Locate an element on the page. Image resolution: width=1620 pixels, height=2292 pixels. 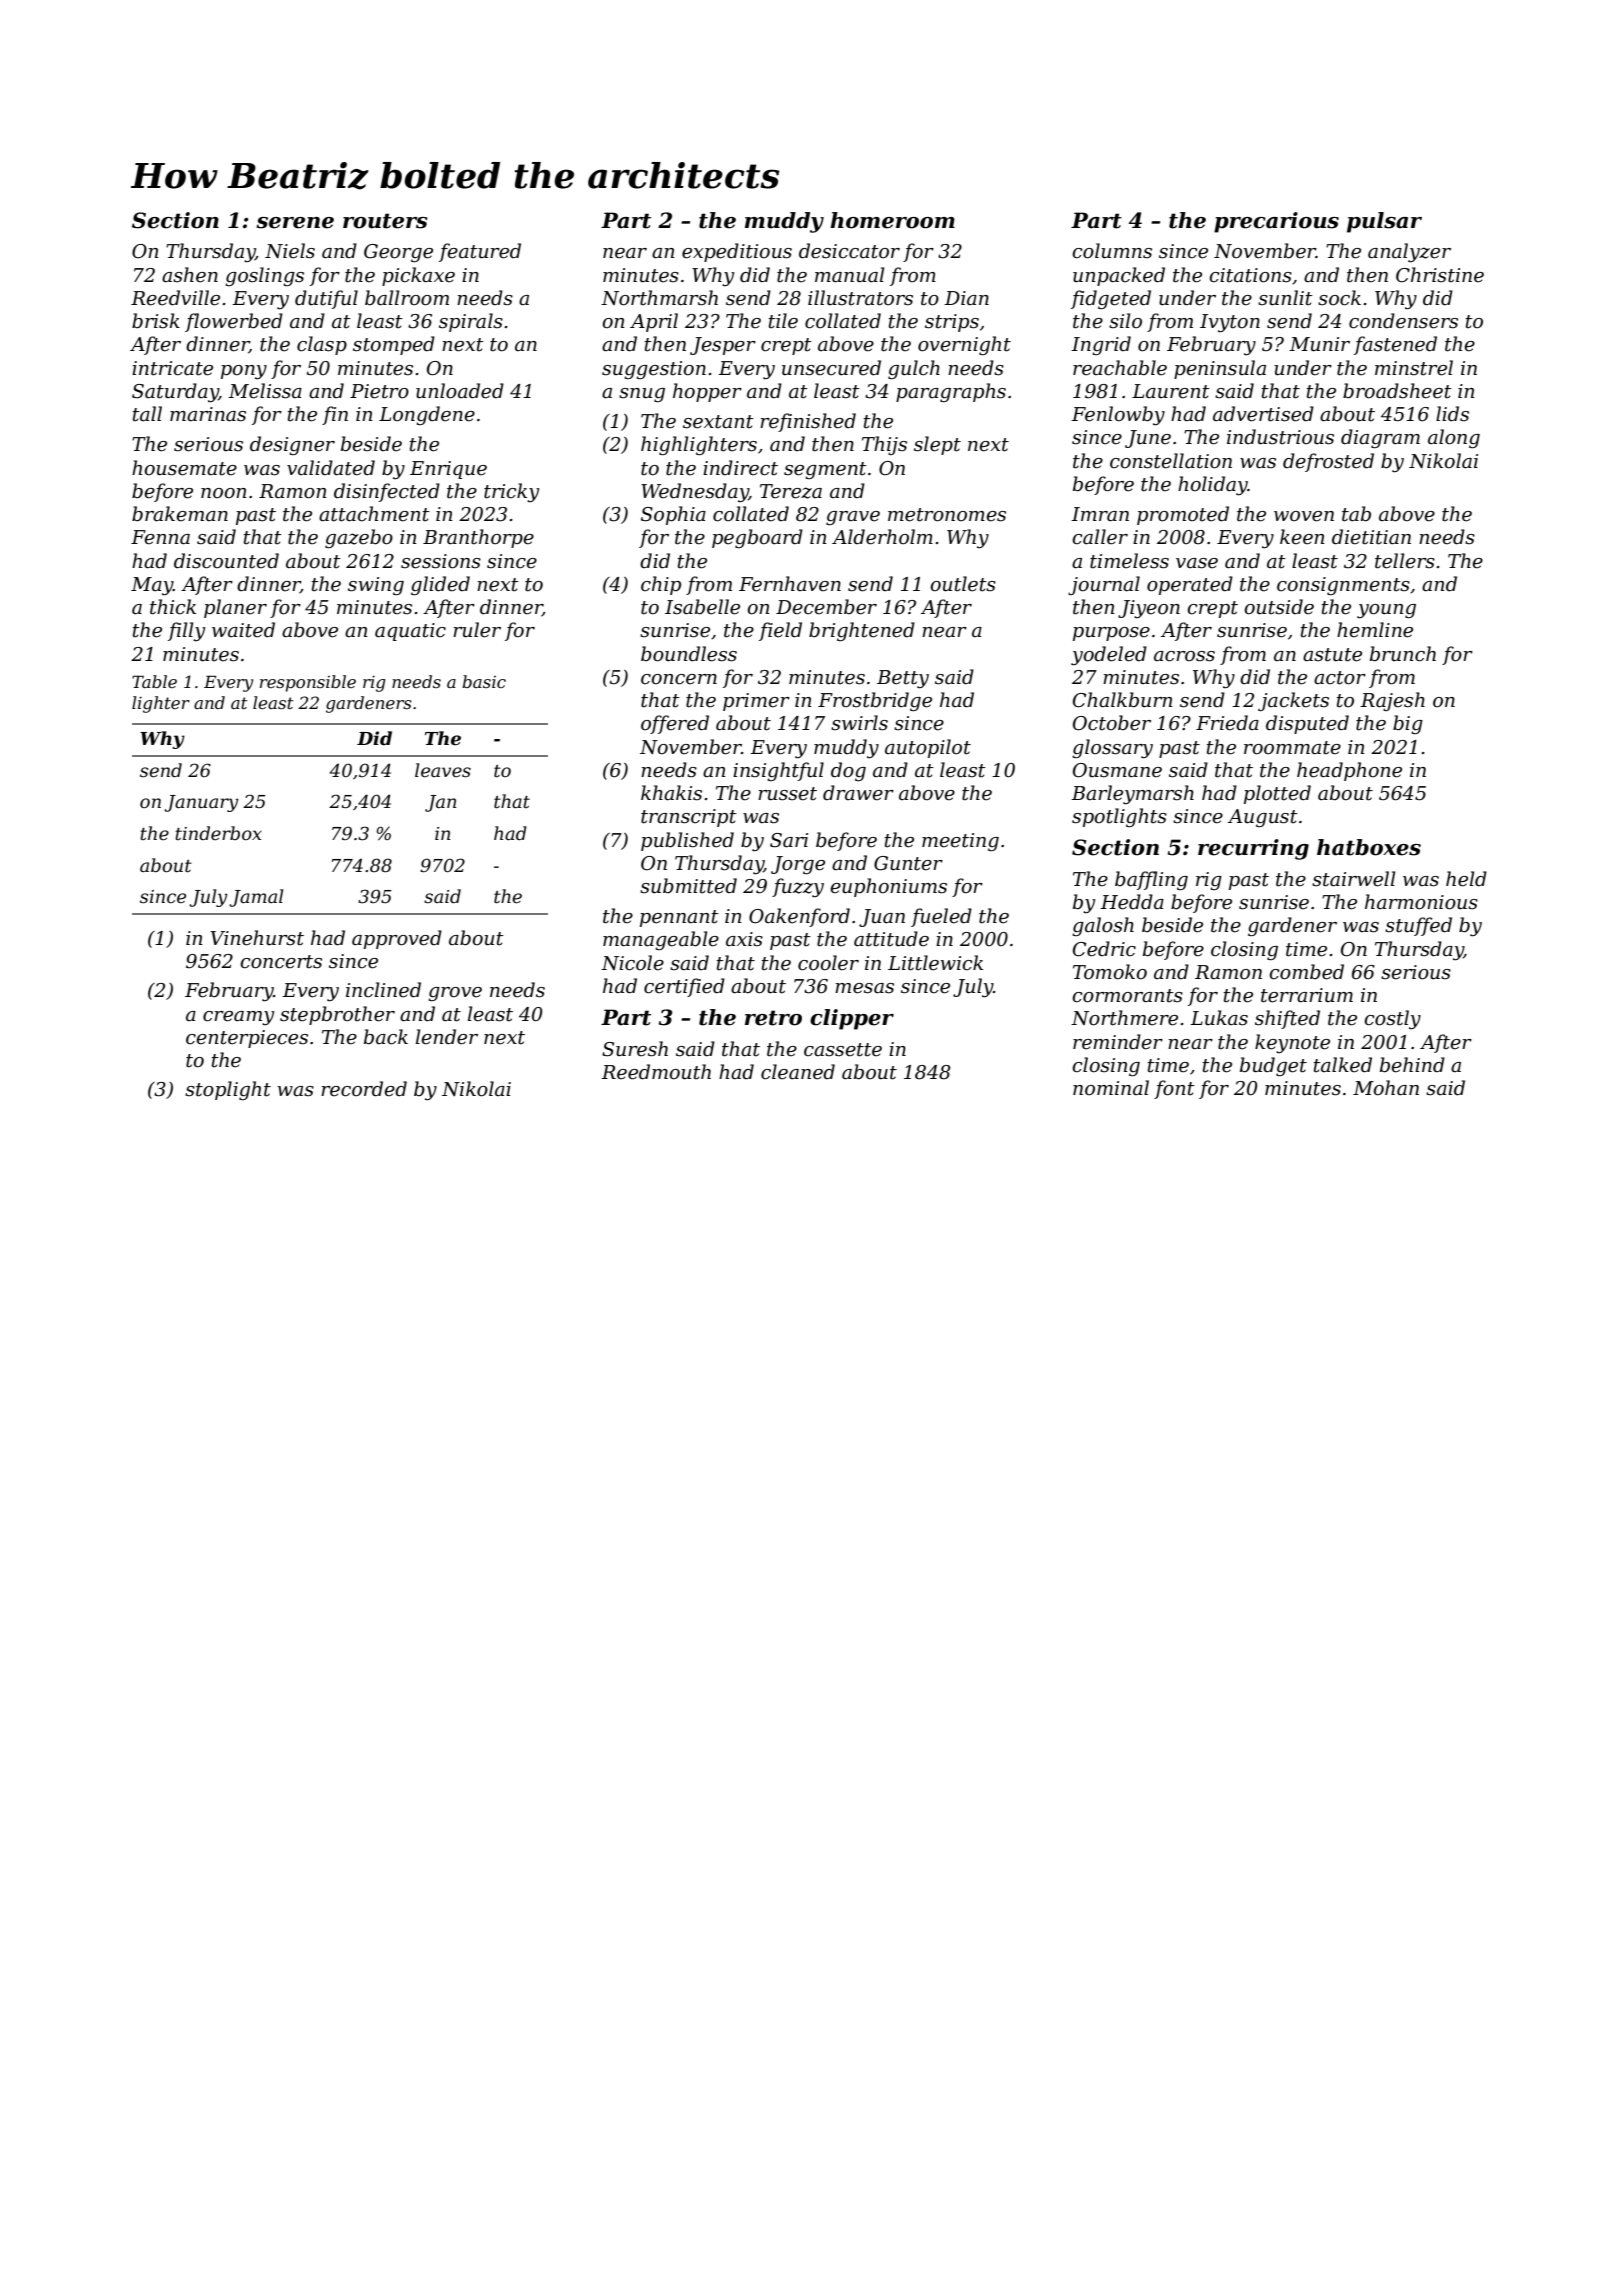
desiccator is located at coordinates (849, 251).
